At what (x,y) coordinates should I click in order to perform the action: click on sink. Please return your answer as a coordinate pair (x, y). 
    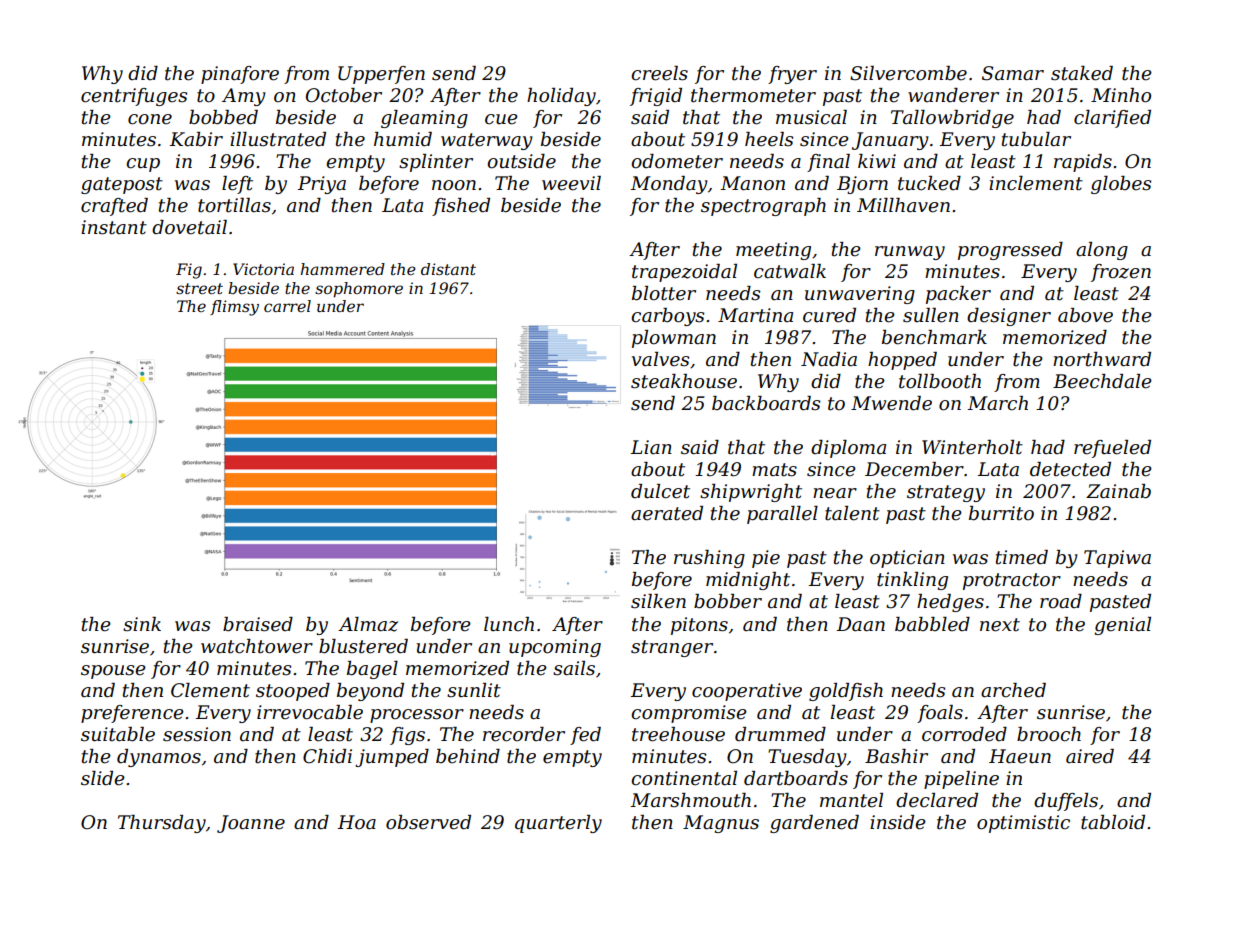
    Looking at the image, I should click on (142, 624).
